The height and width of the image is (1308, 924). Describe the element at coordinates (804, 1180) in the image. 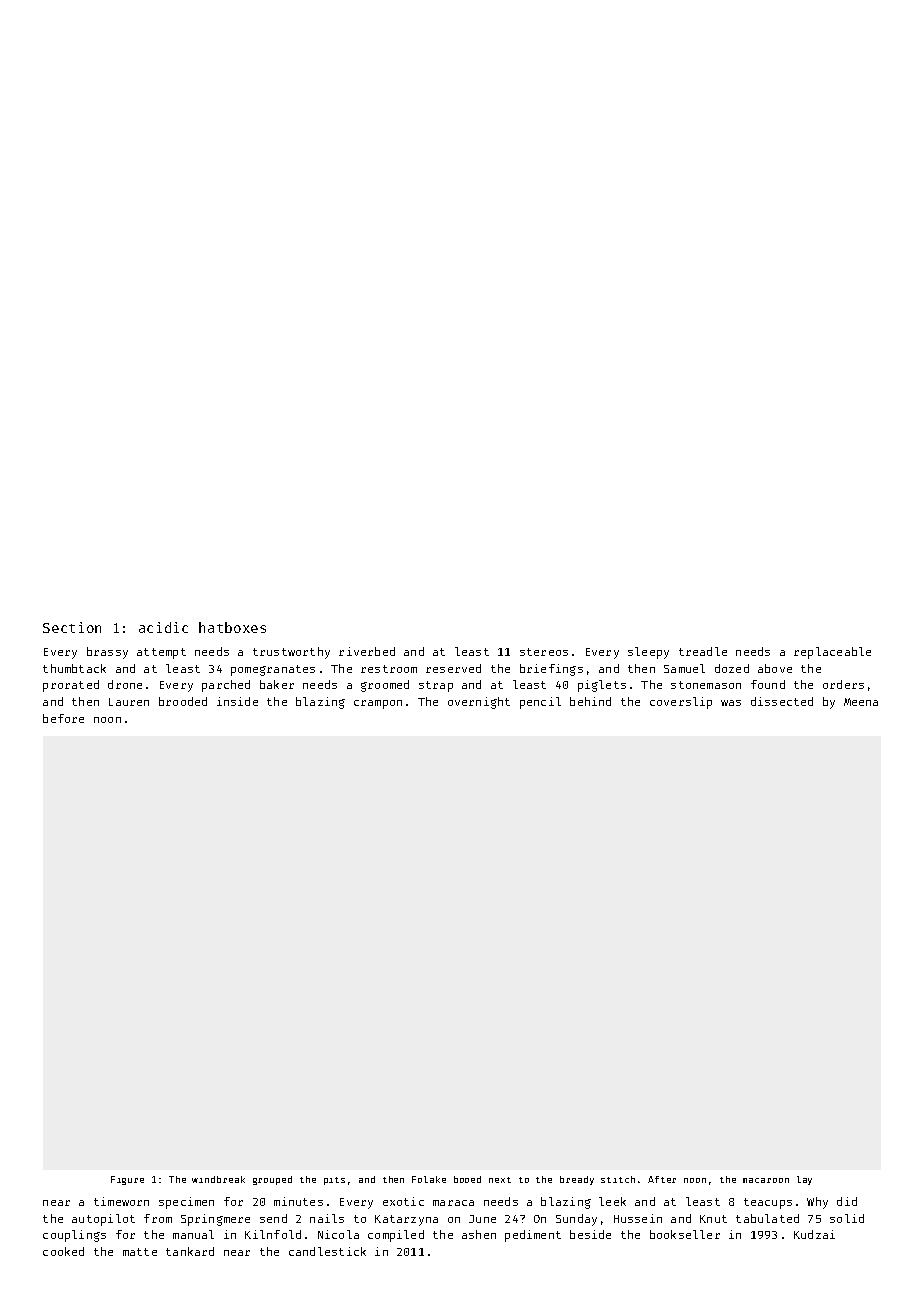

I see `lay` at that location.
